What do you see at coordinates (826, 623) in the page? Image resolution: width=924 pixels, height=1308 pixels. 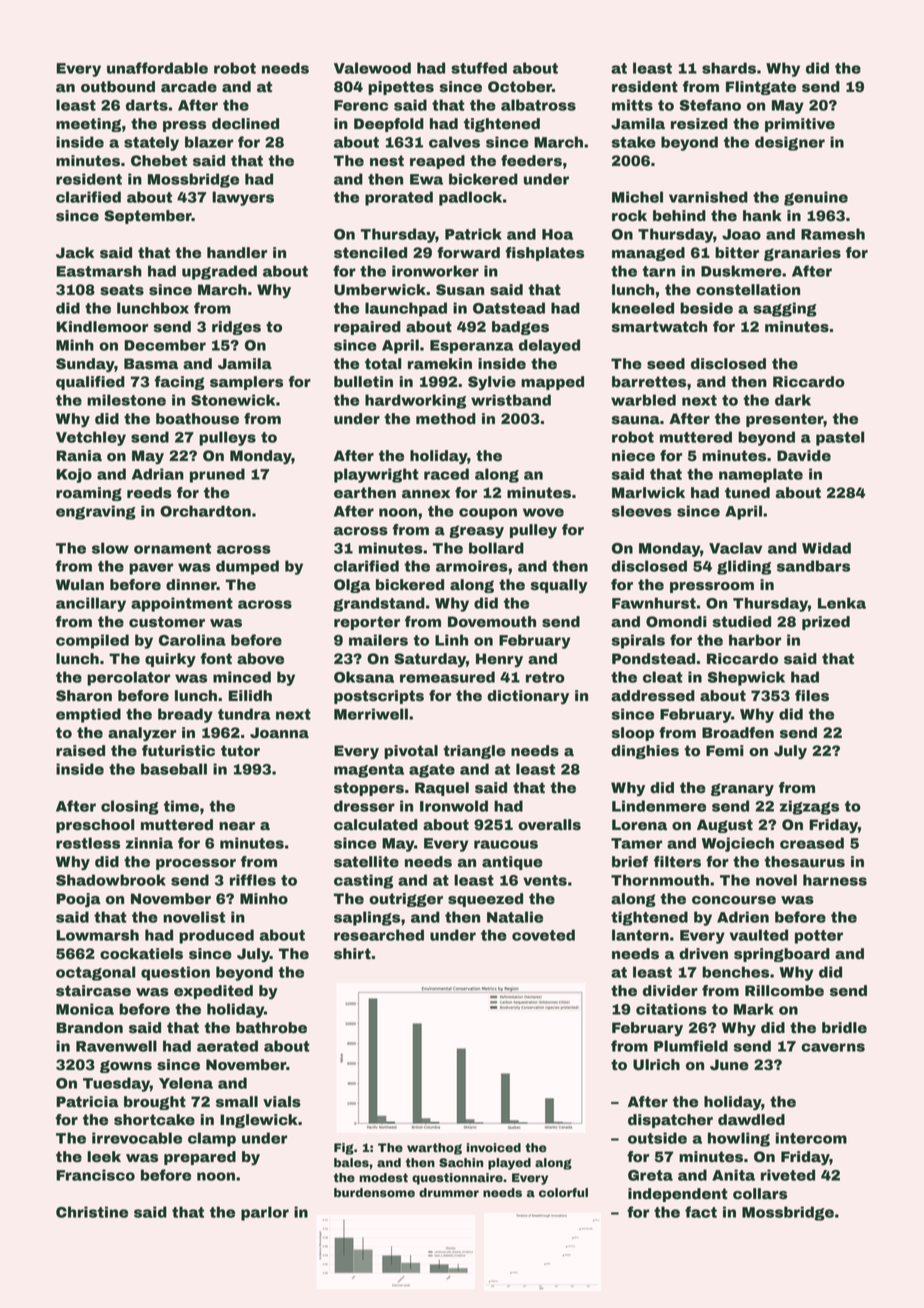 I see `prized` at bounding box center [826, 623].
